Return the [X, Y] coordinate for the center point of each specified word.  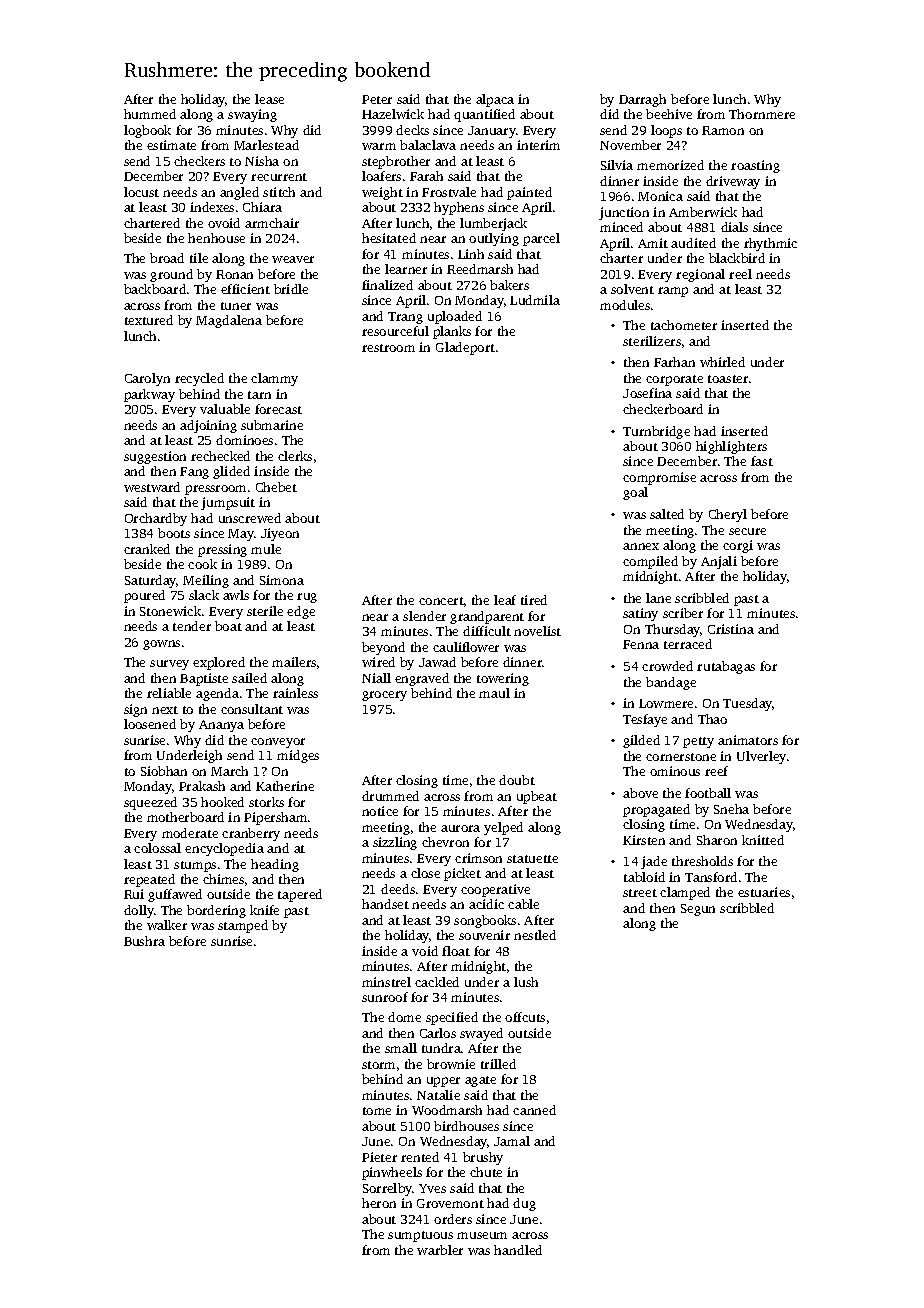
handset [385, 904]
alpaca [495, 100]
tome [377, 1111]
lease [269, 99]
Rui [134, 894]
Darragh [642, 100]
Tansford [711, 877]
